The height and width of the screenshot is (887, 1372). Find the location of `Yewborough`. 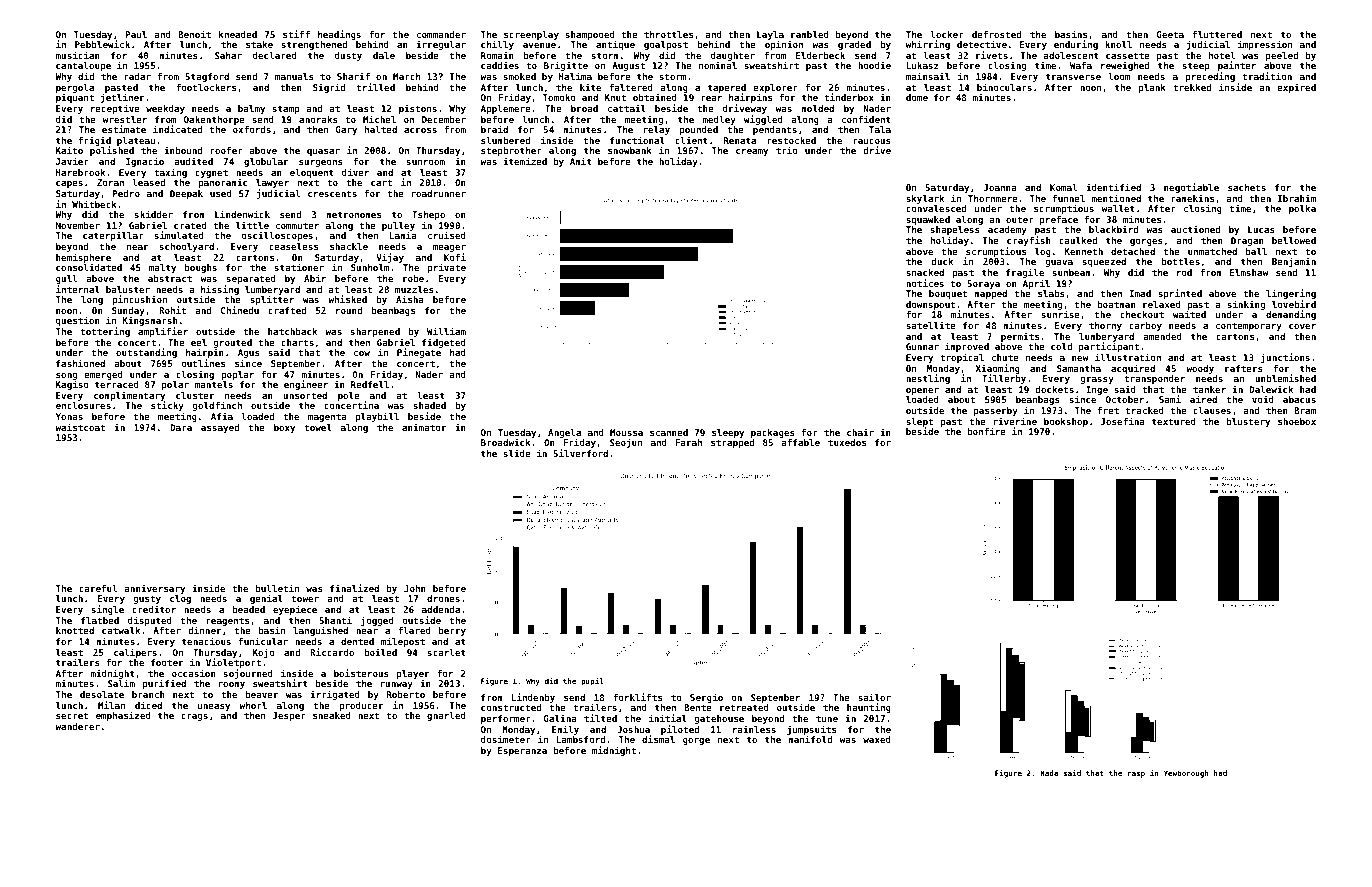

Yewborough is located at coordinates (1186, 774).
